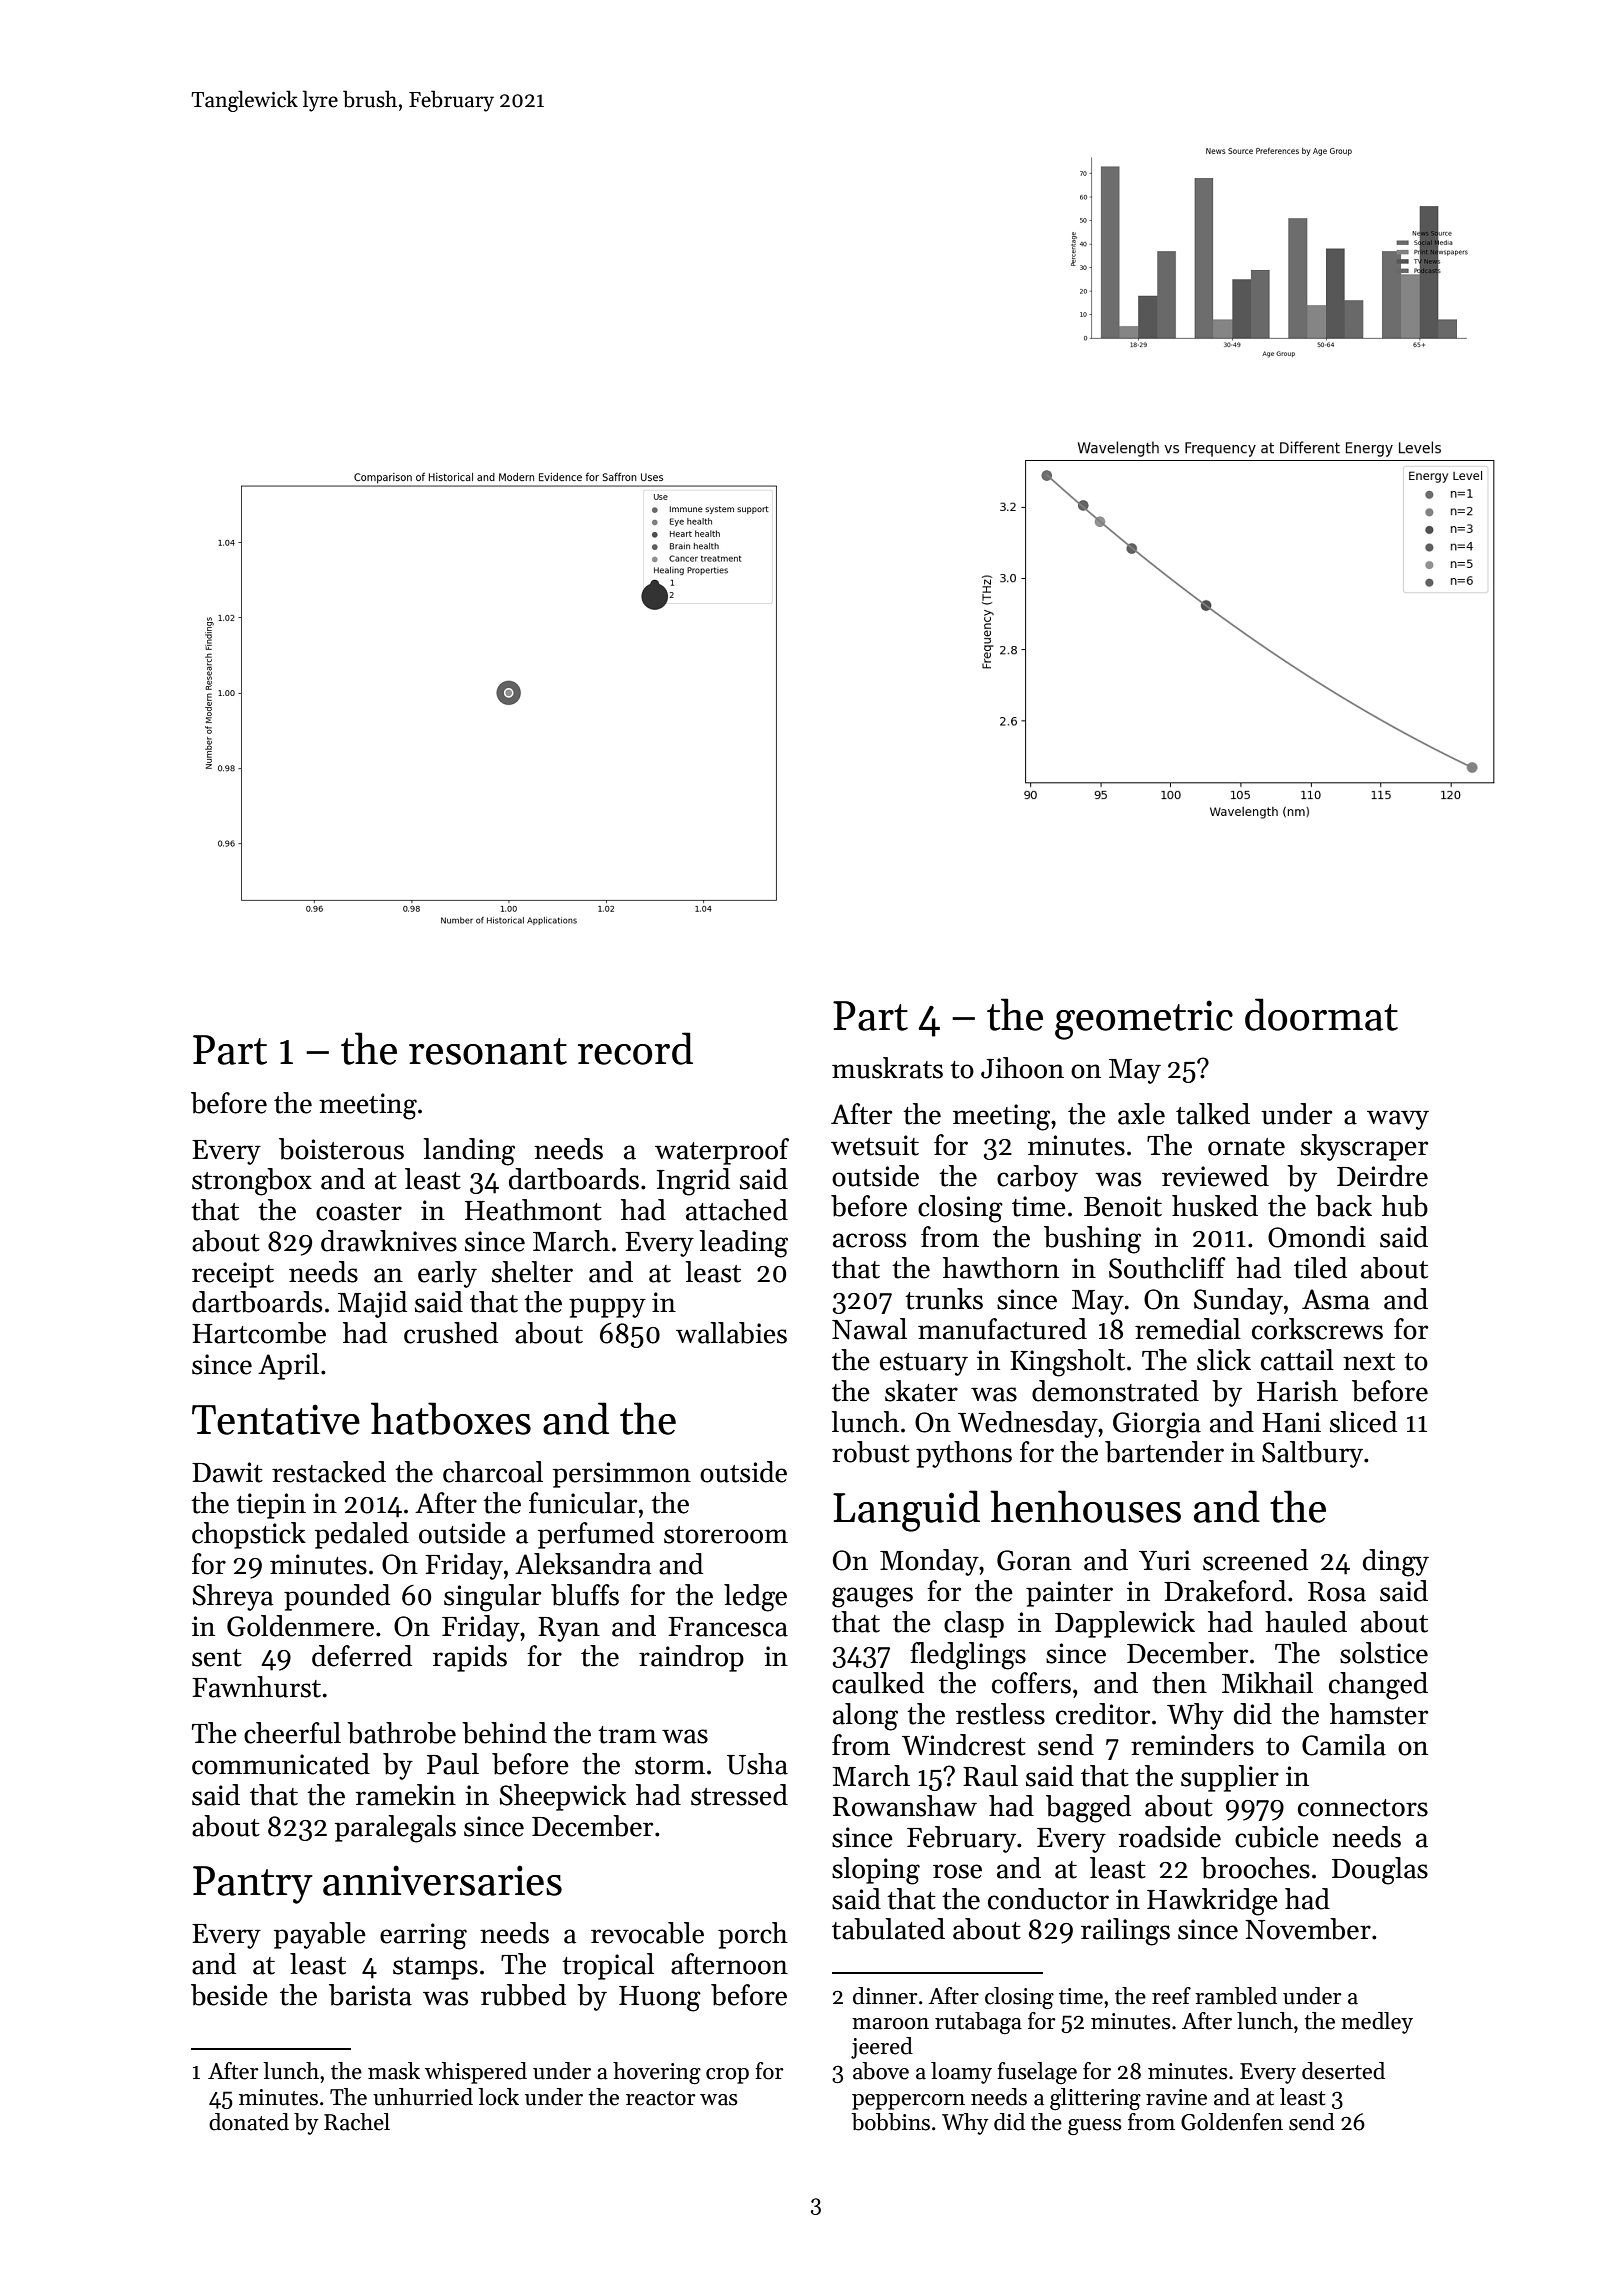  I want to click on storeroom, so click(726, 1535).
